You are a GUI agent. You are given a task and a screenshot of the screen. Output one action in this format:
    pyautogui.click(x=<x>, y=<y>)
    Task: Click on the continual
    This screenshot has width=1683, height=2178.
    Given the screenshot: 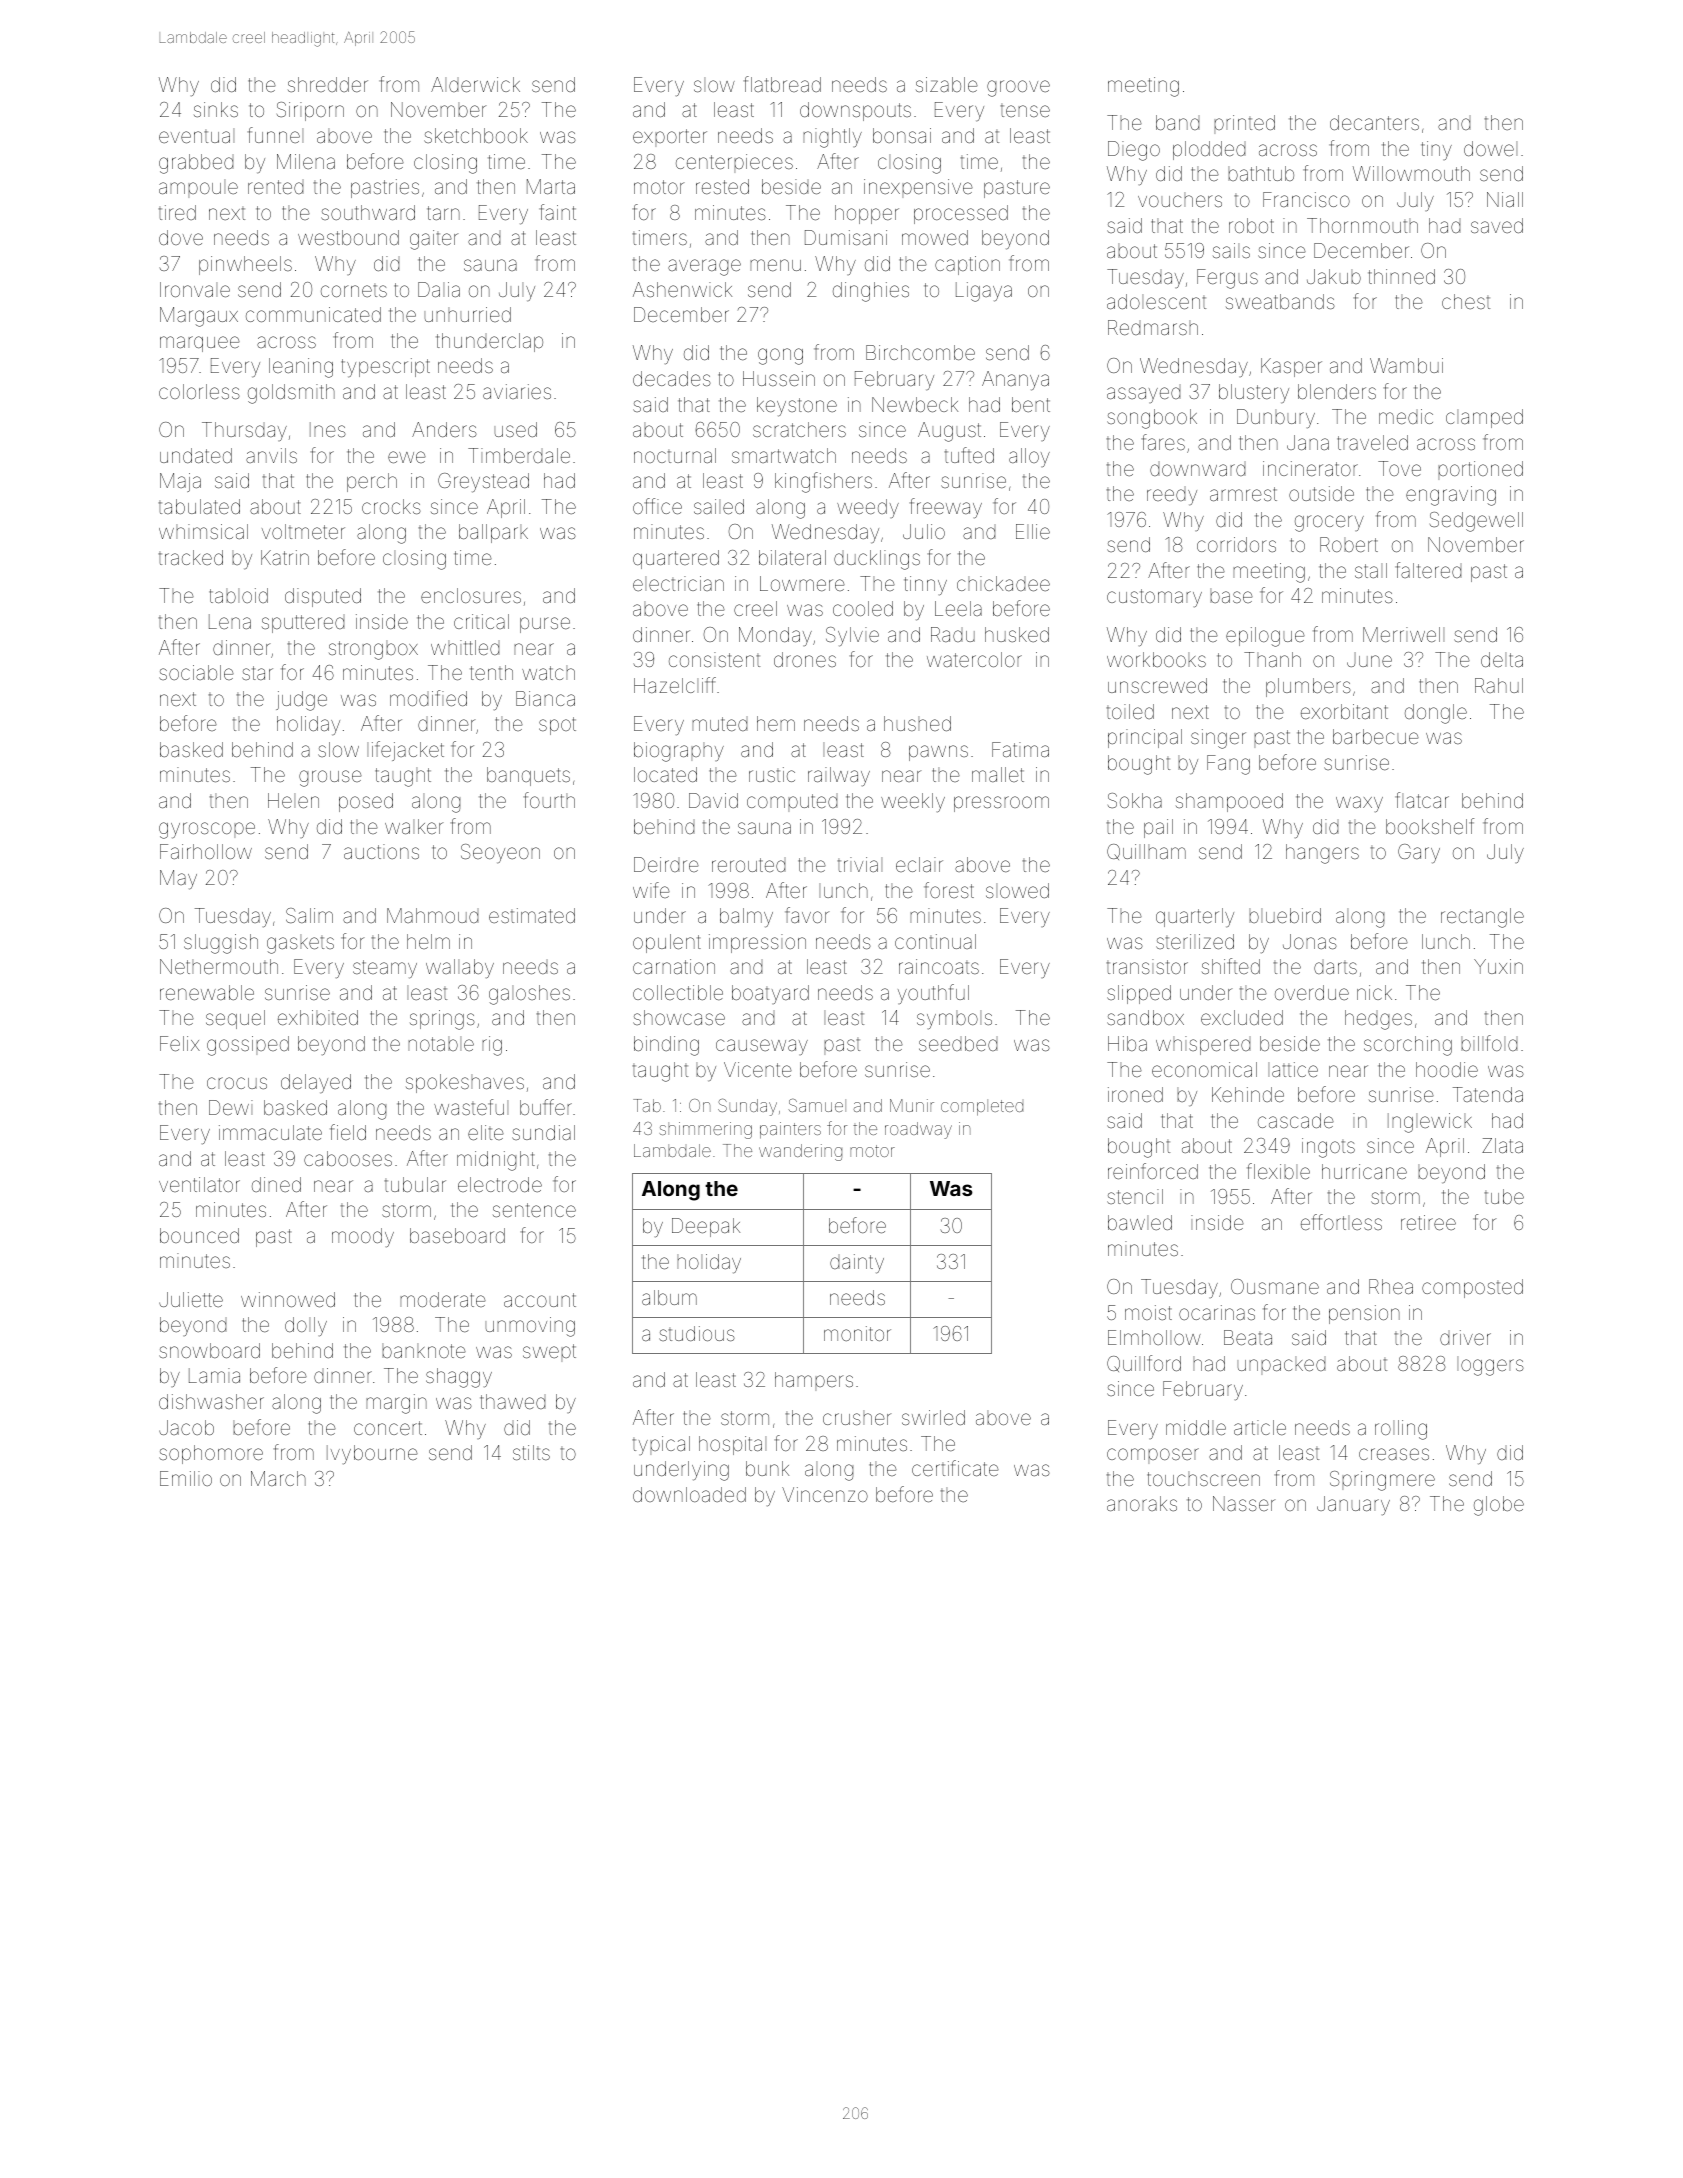 What is the action you would take?
    pyautogui.click(x=935, y=941)
